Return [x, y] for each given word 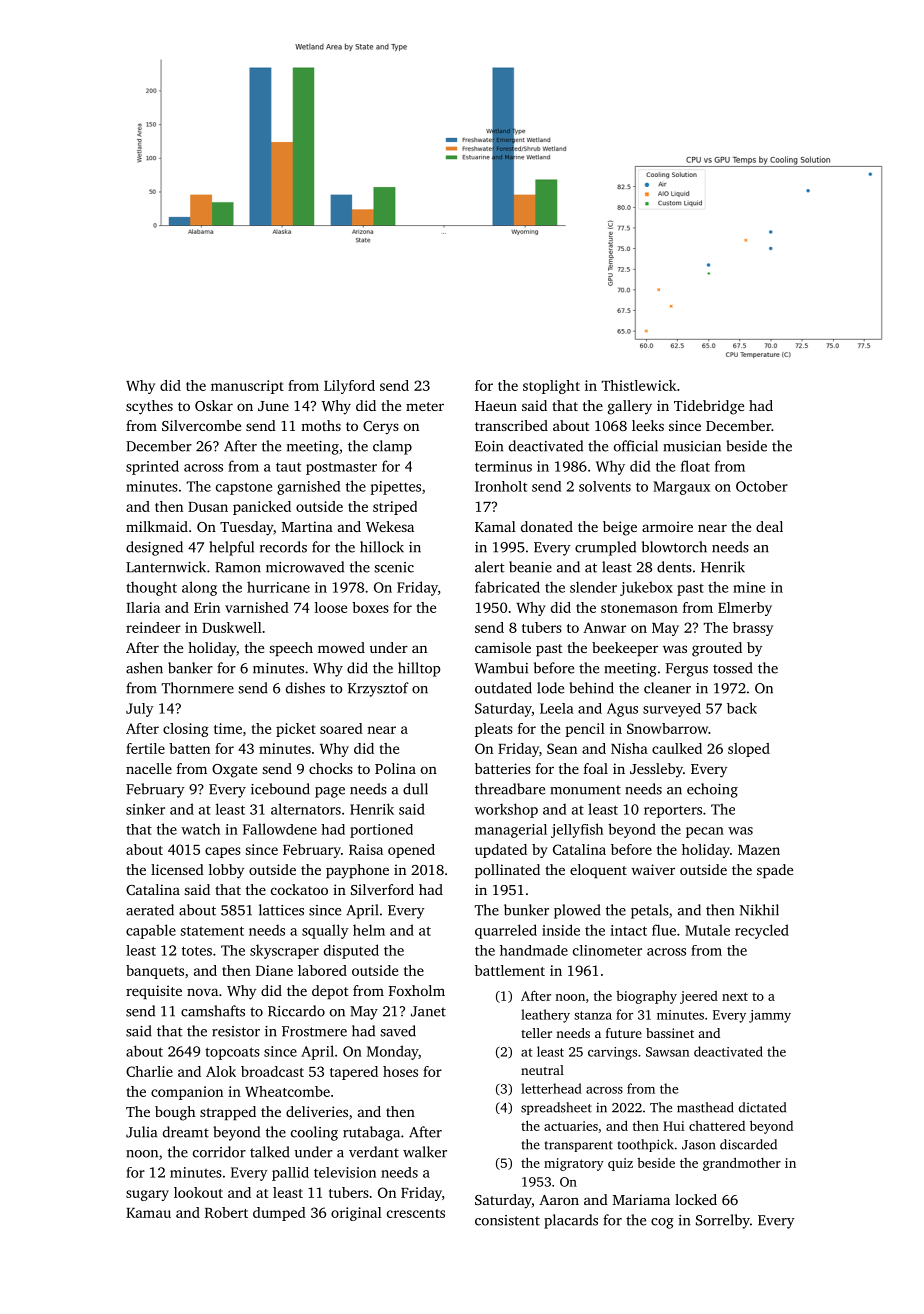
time [228, 728]
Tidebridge [709, 407]
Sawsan [667, 1052]
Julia [141, 1132]
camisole [503, 647]
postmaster [341, 468]
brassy [753, 629]
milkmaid [157, 526]
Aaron [559, 1200]
